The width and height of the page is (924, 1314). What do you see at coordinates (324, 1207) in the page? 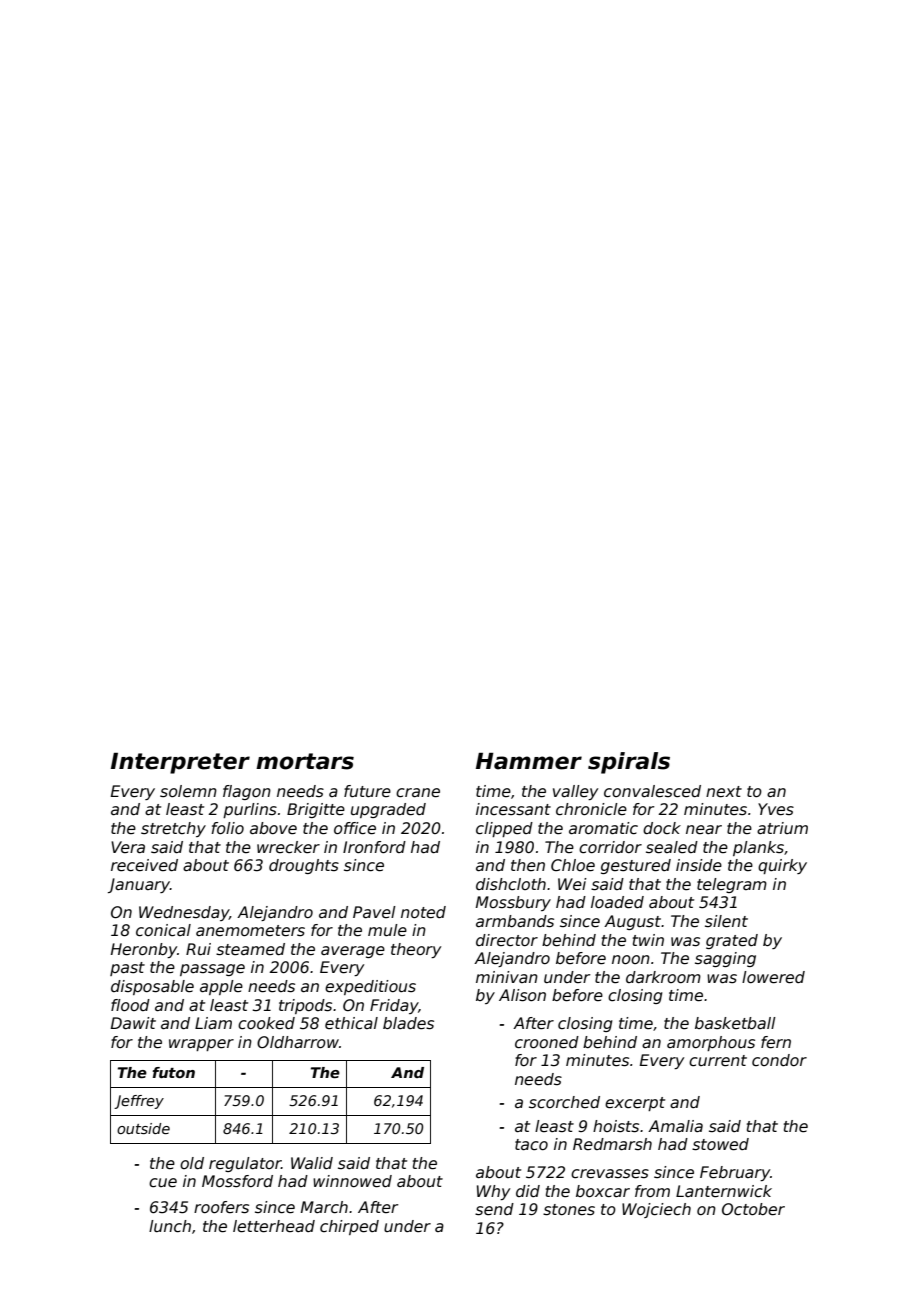
I see `March` at bounding box center [324, 1207].
